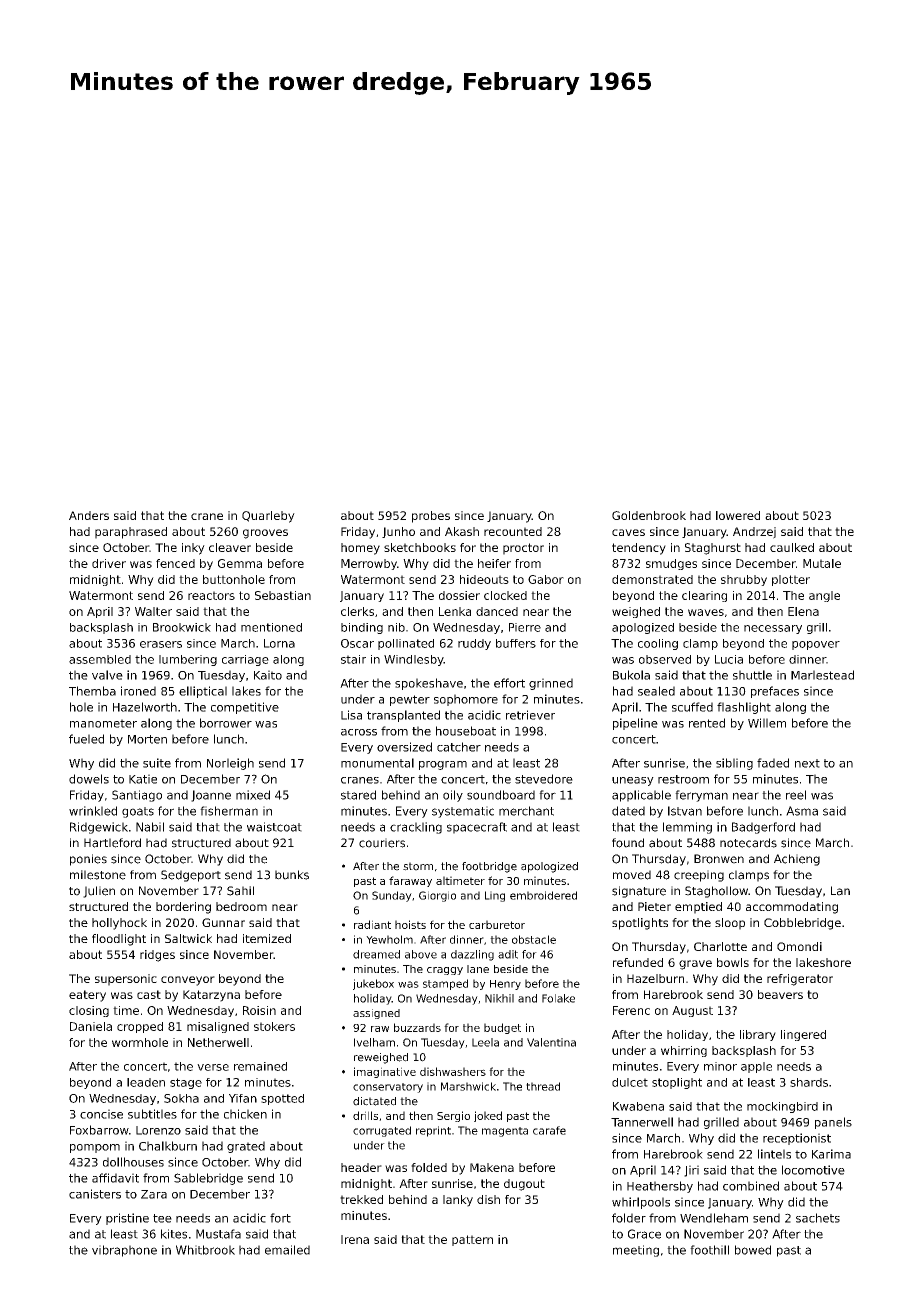 Image resolution: width=924 pixels, height=1308 pixels. Describe the element at coordinates (792, 547) in the screenshot. I see `caulked` at that location.
